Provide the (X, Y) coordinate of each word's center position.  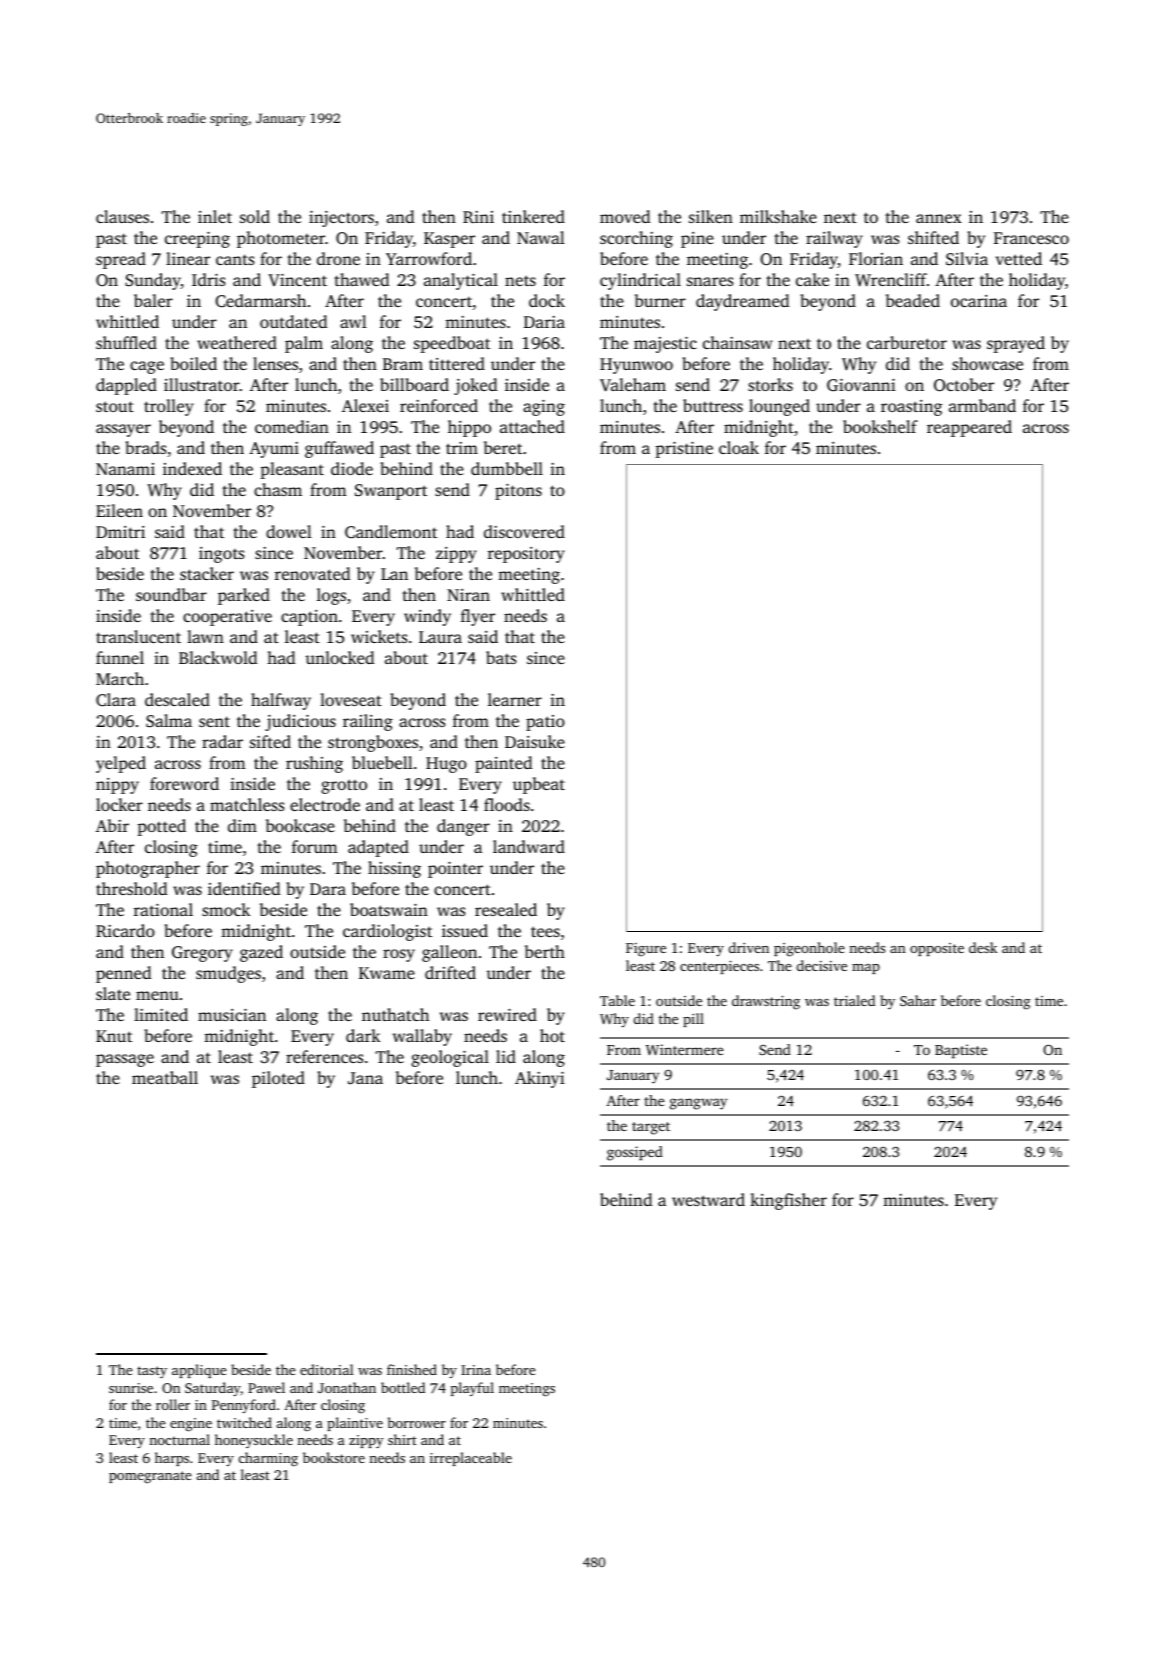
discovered (524, 531)
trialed (854, 1000)
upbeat (539, 785)
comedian (292, 426)
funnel (120, 657)
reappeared (969, 428)
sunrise (131, 1388)
